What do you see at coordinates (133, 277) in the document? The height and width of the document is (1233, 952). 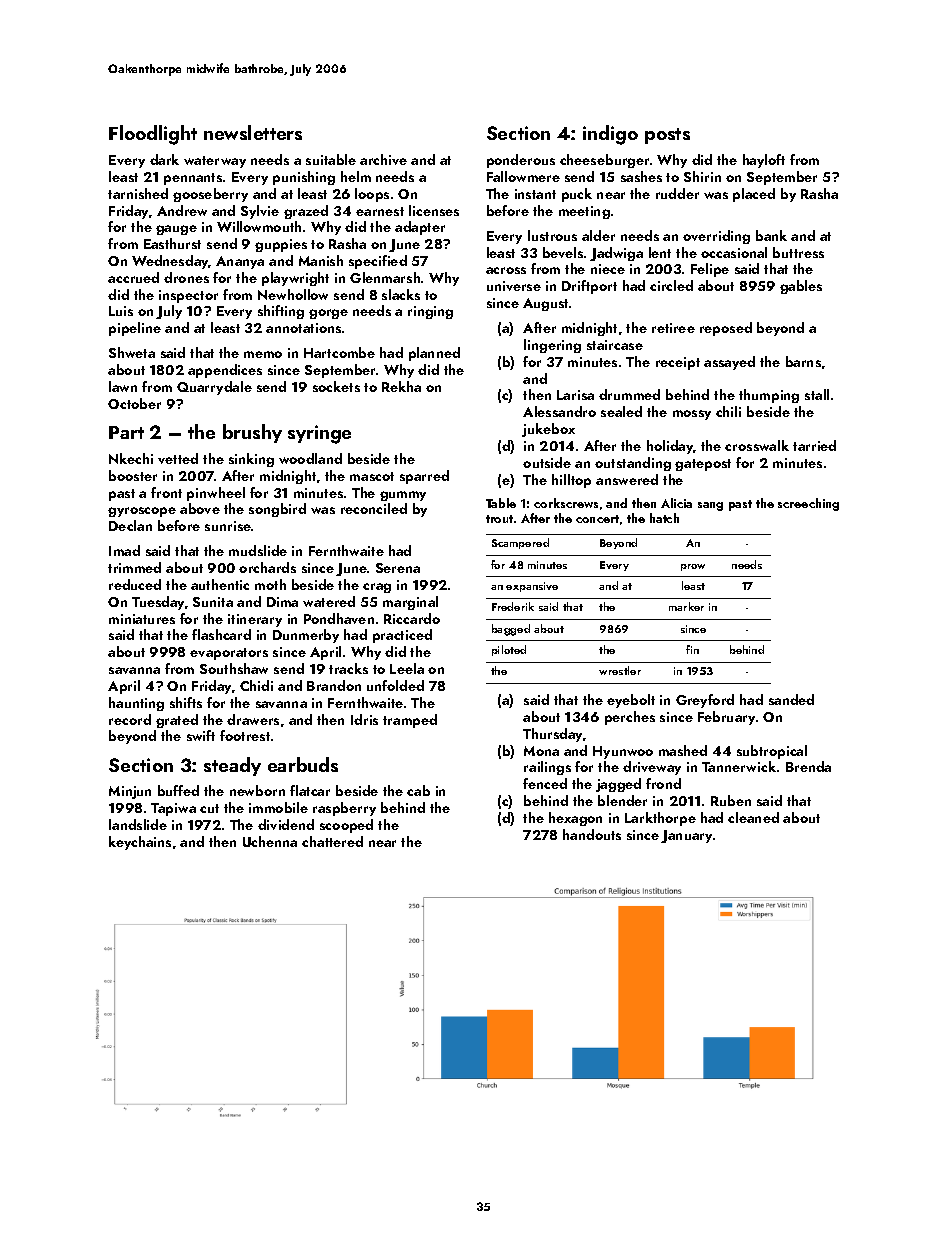 I see `accrued` at bounding box center [133, 277].
